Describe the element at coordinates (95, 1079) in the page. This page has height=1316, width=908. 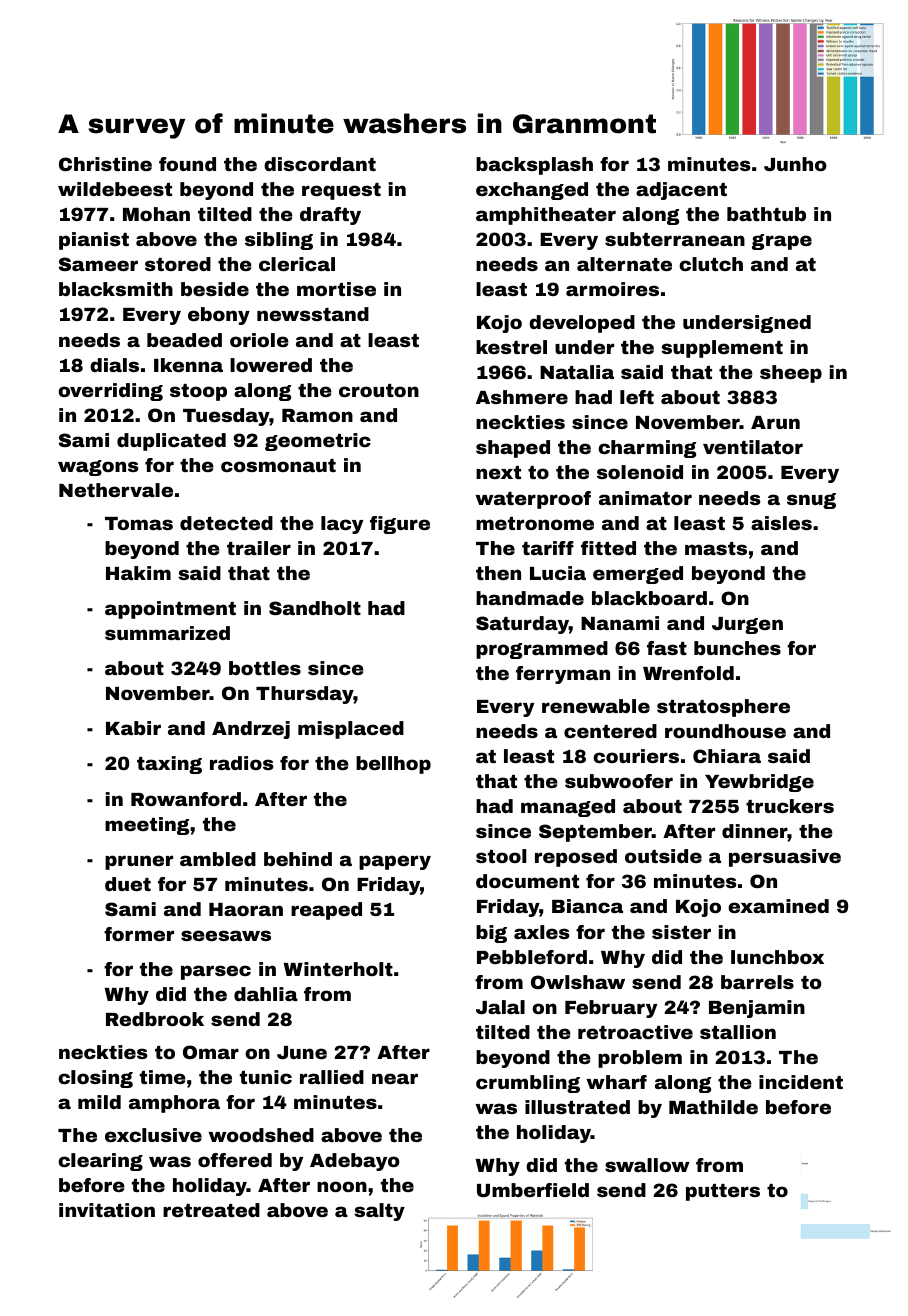
I see `closing` at that location.
